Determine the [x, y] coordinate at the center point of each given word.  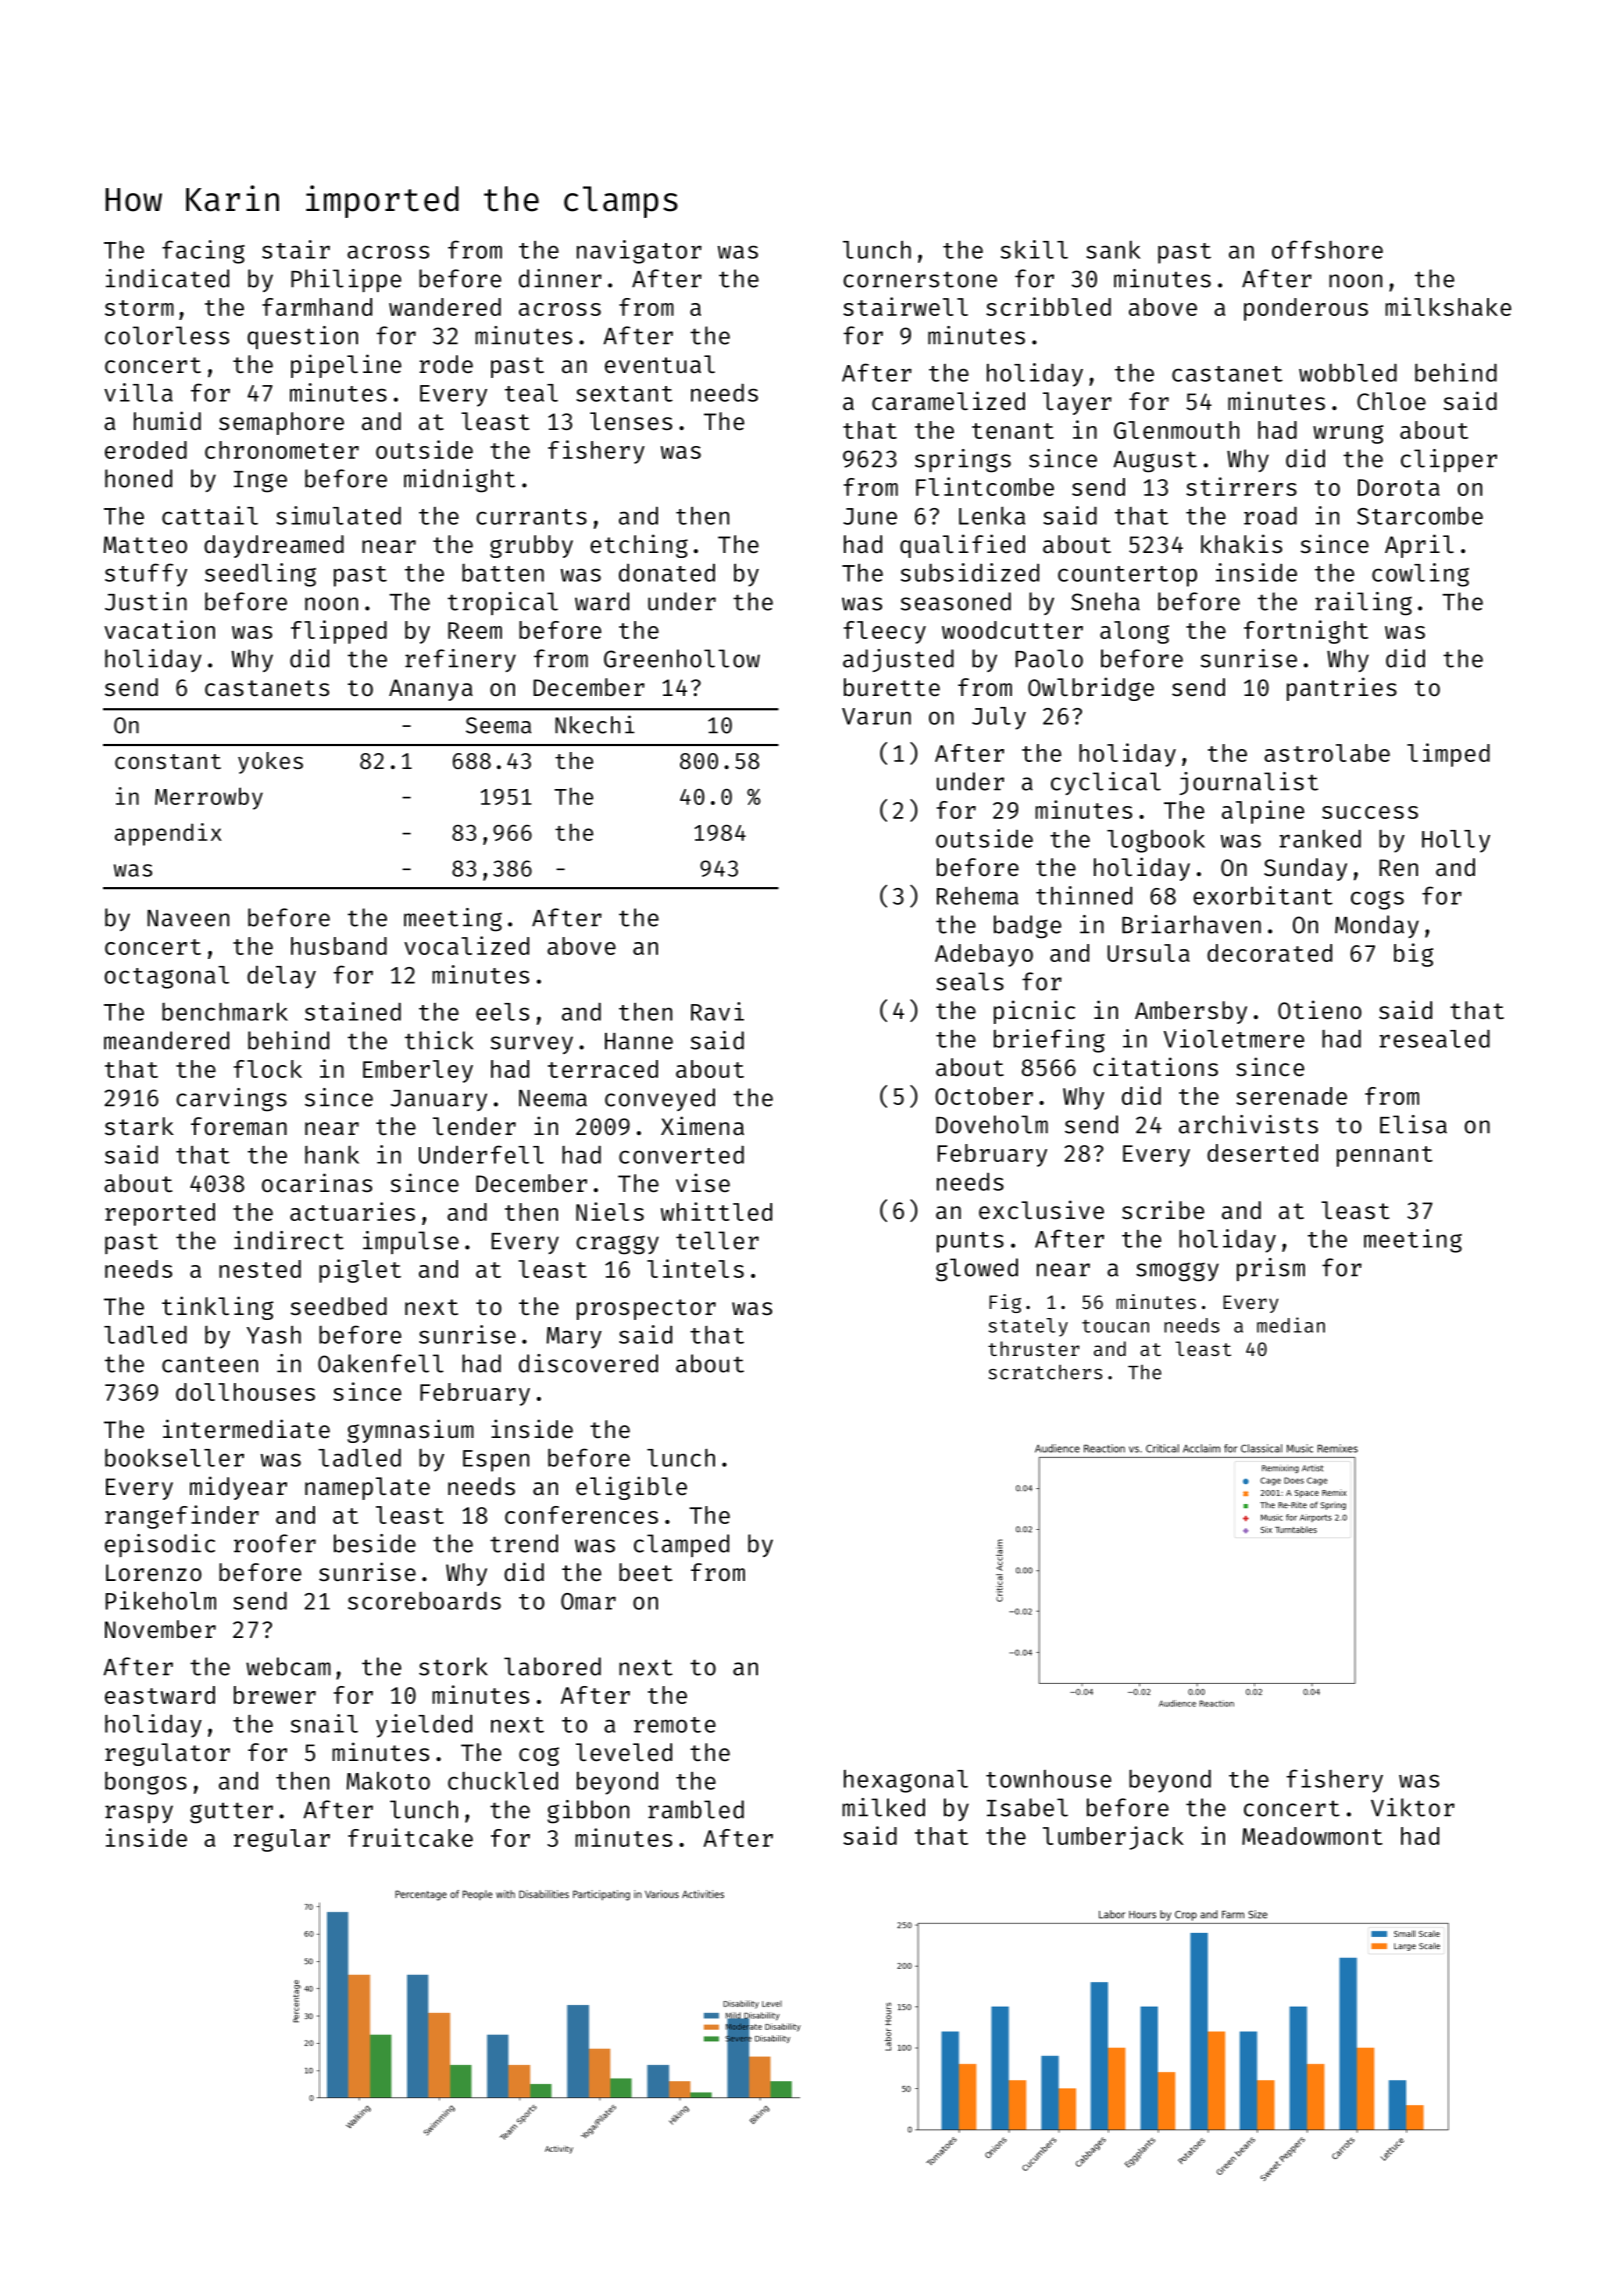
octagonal [167, 977]
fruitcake [410, 1837]
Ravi [717, 1011]
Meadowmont [1312, 1836]
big [1414, 955]
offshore [1327, 249]
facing [203, 252]
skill [1034, 249]
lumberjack [1113, 1838]
